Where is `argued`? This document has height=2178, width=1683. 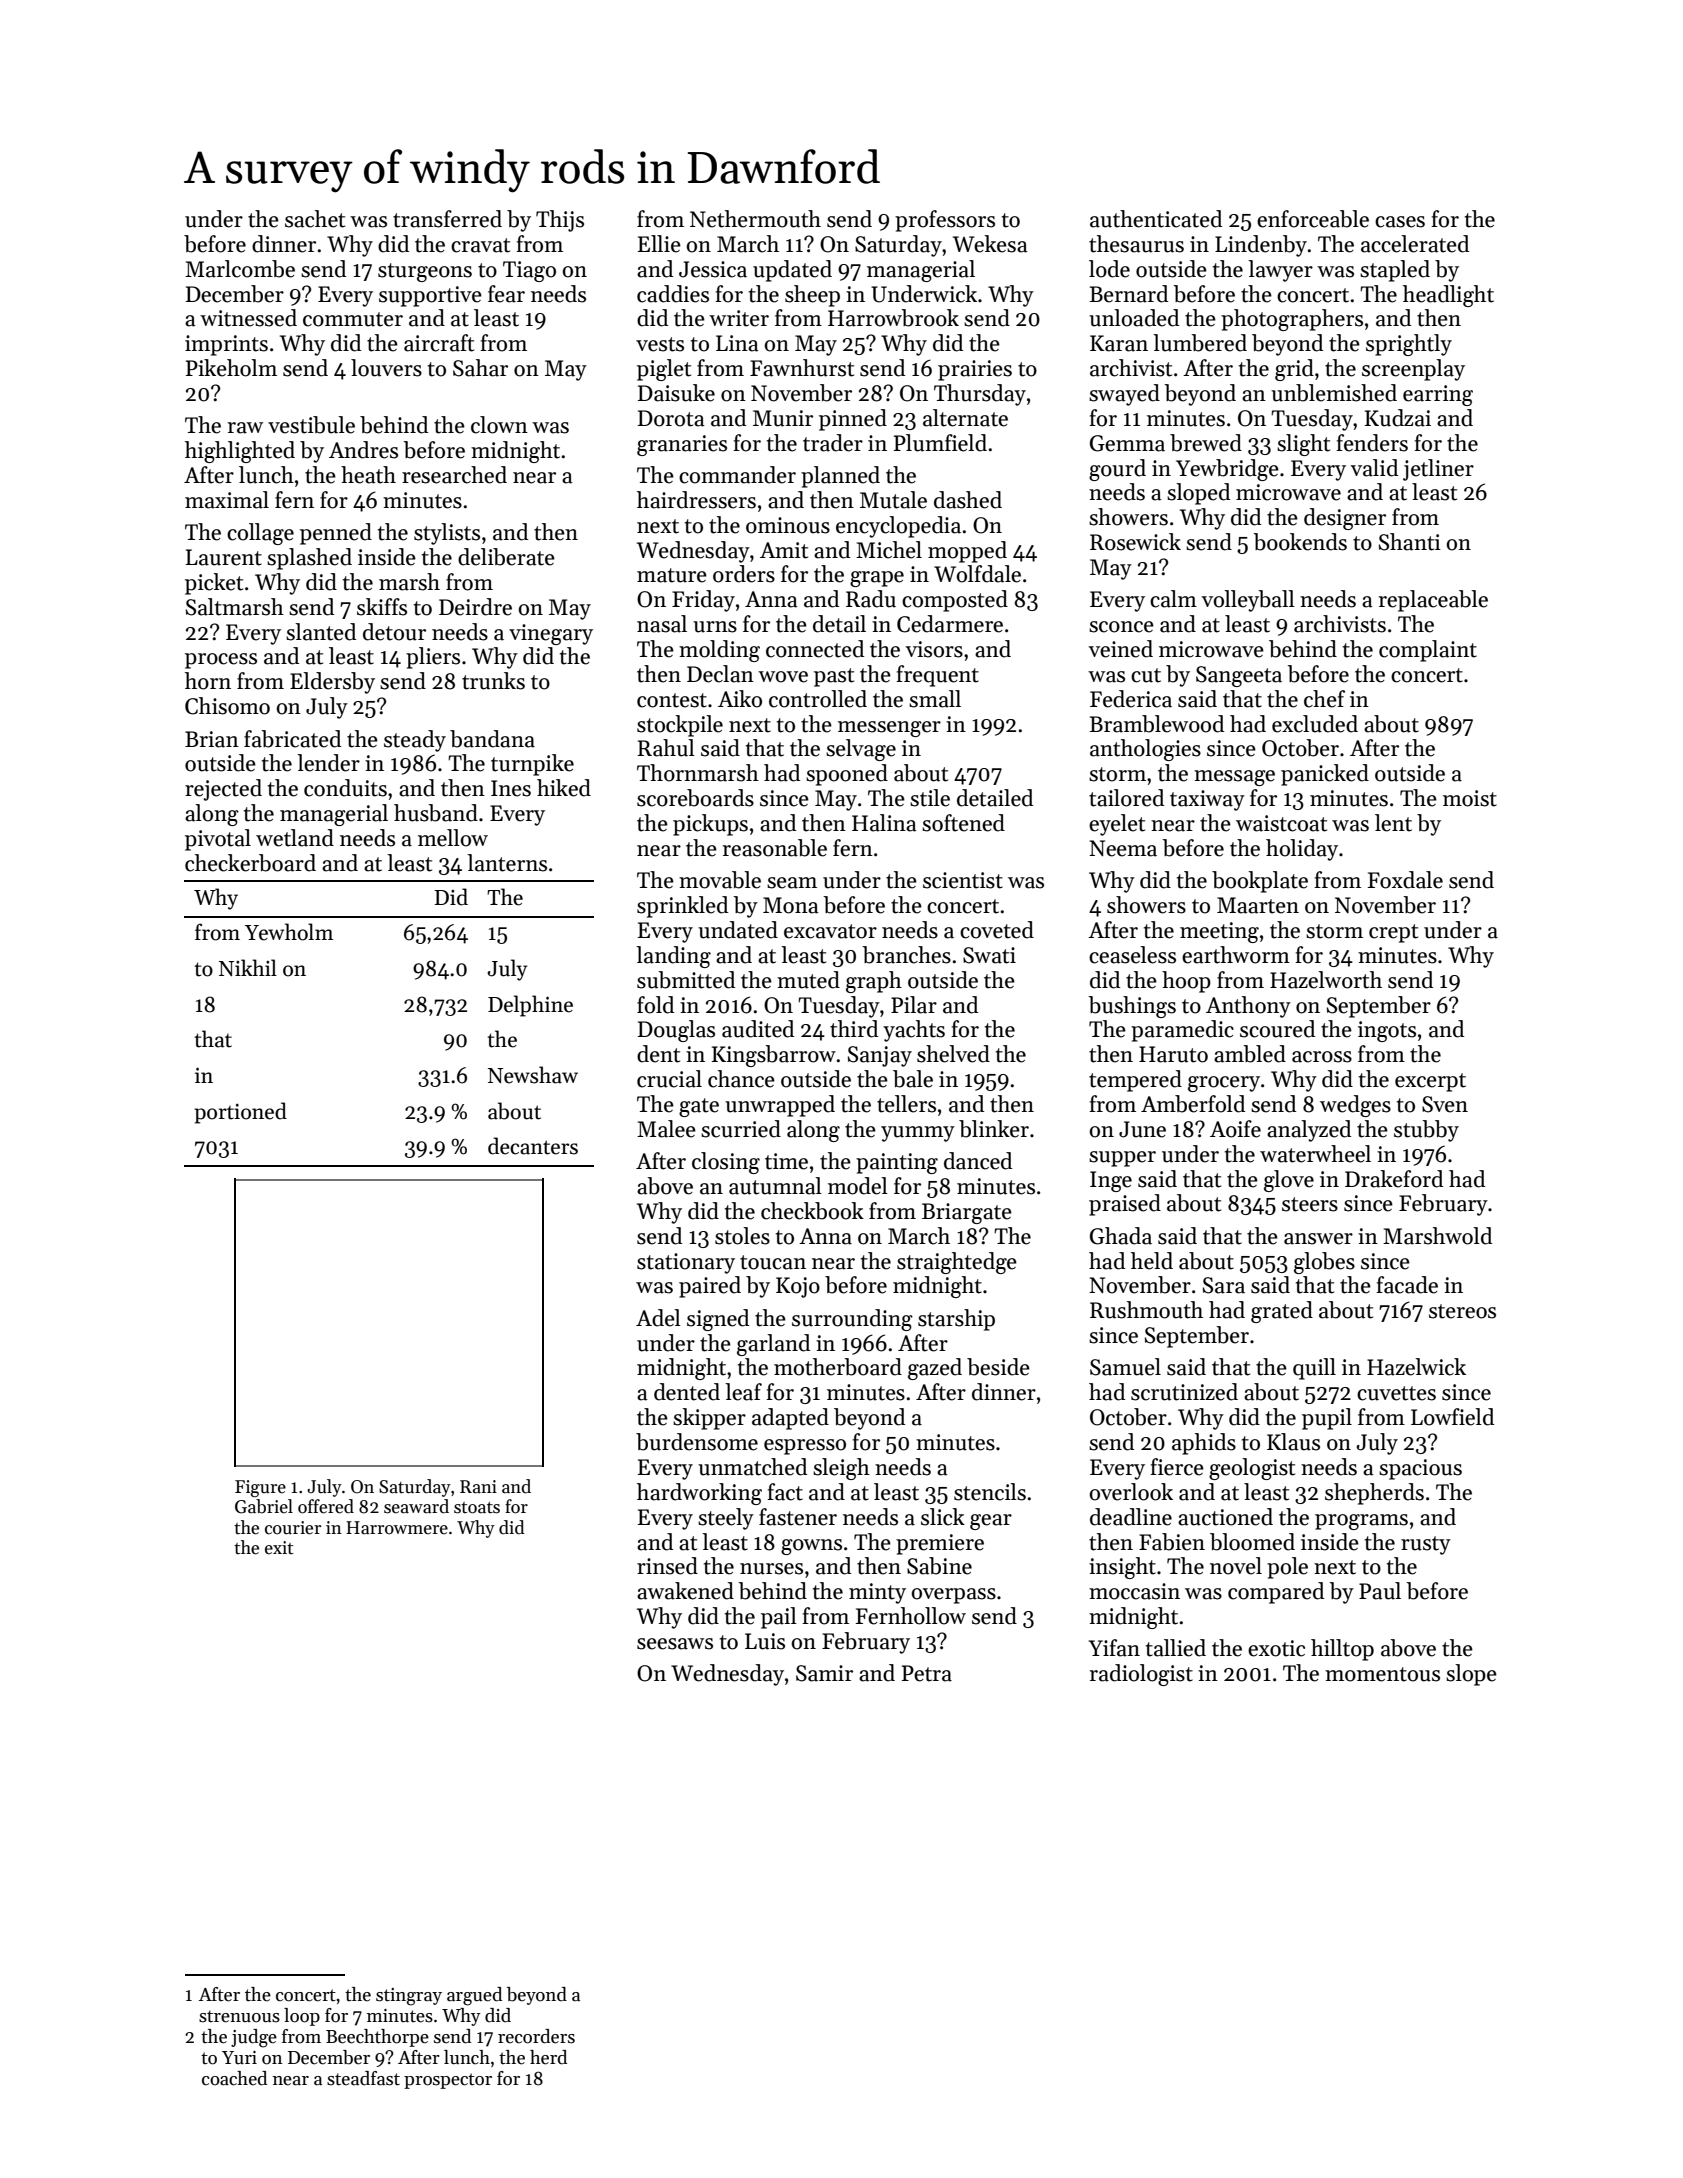
argued is located at coordinates (474, 1996).
